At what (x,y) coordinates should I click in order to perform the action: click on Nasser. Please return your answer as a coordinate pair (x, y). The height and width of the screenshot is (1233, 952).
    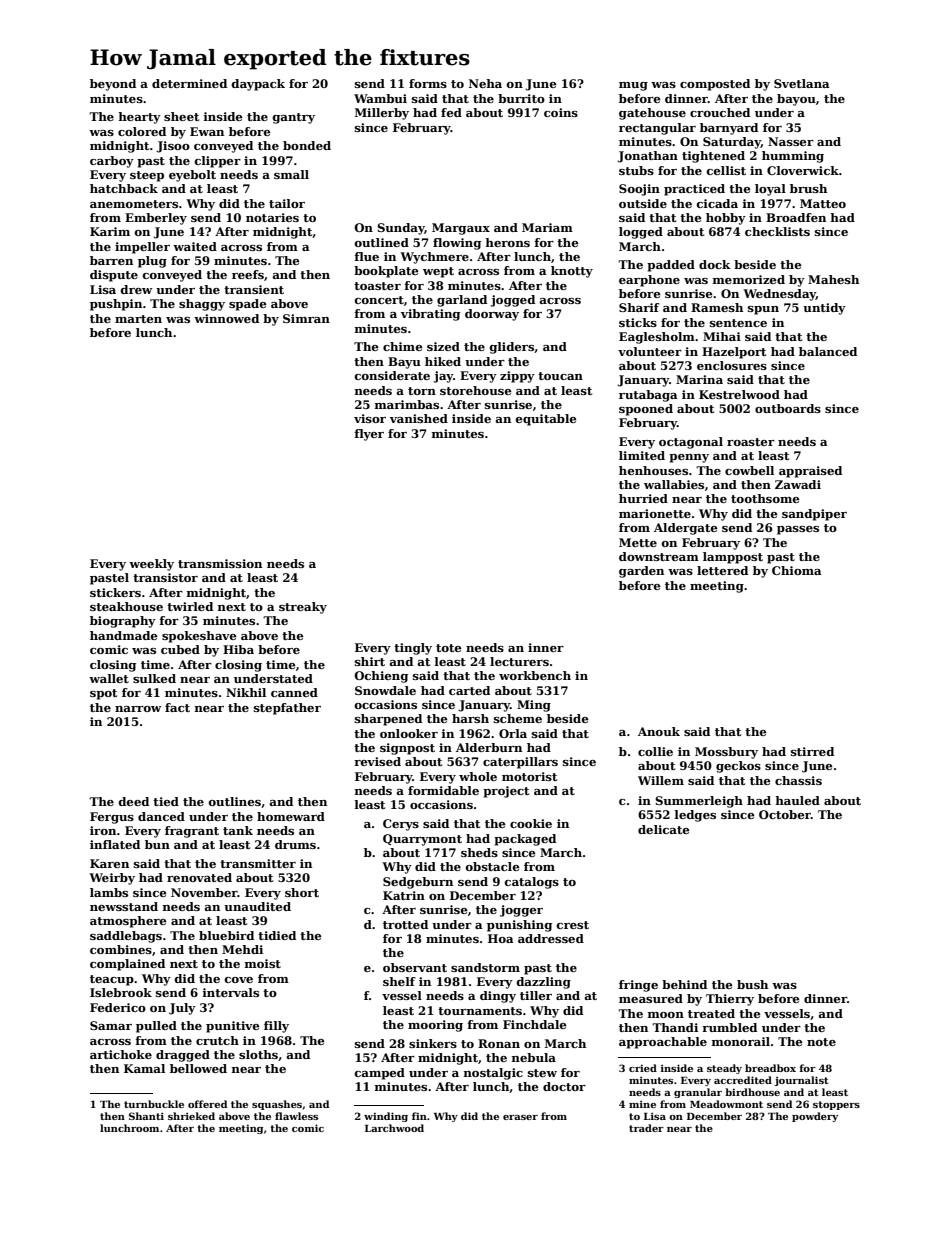
    Looking at the image, I should click on (791, 141).
